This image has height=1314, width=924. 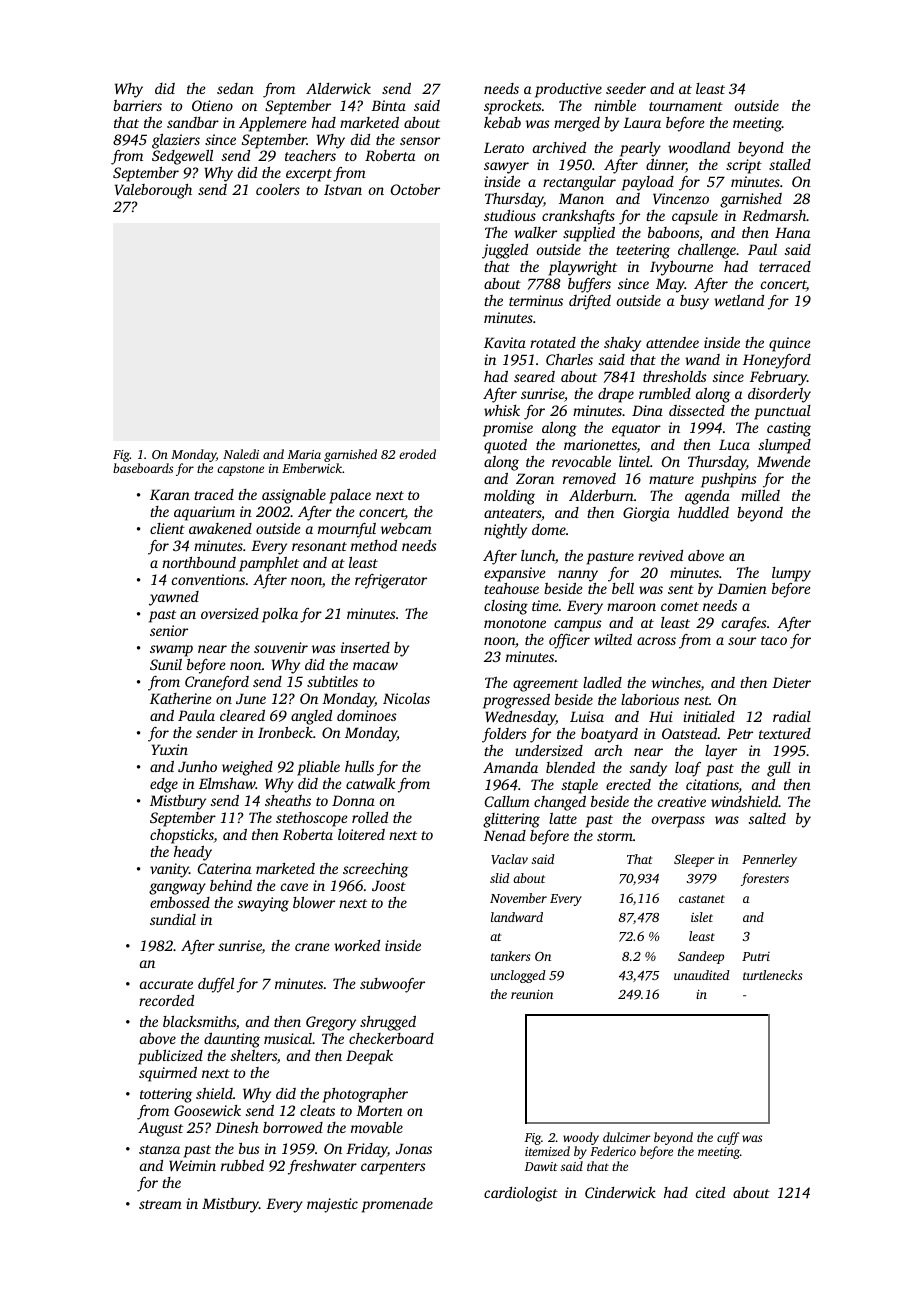 I want to click on radial, so click(x=792, y=716).
